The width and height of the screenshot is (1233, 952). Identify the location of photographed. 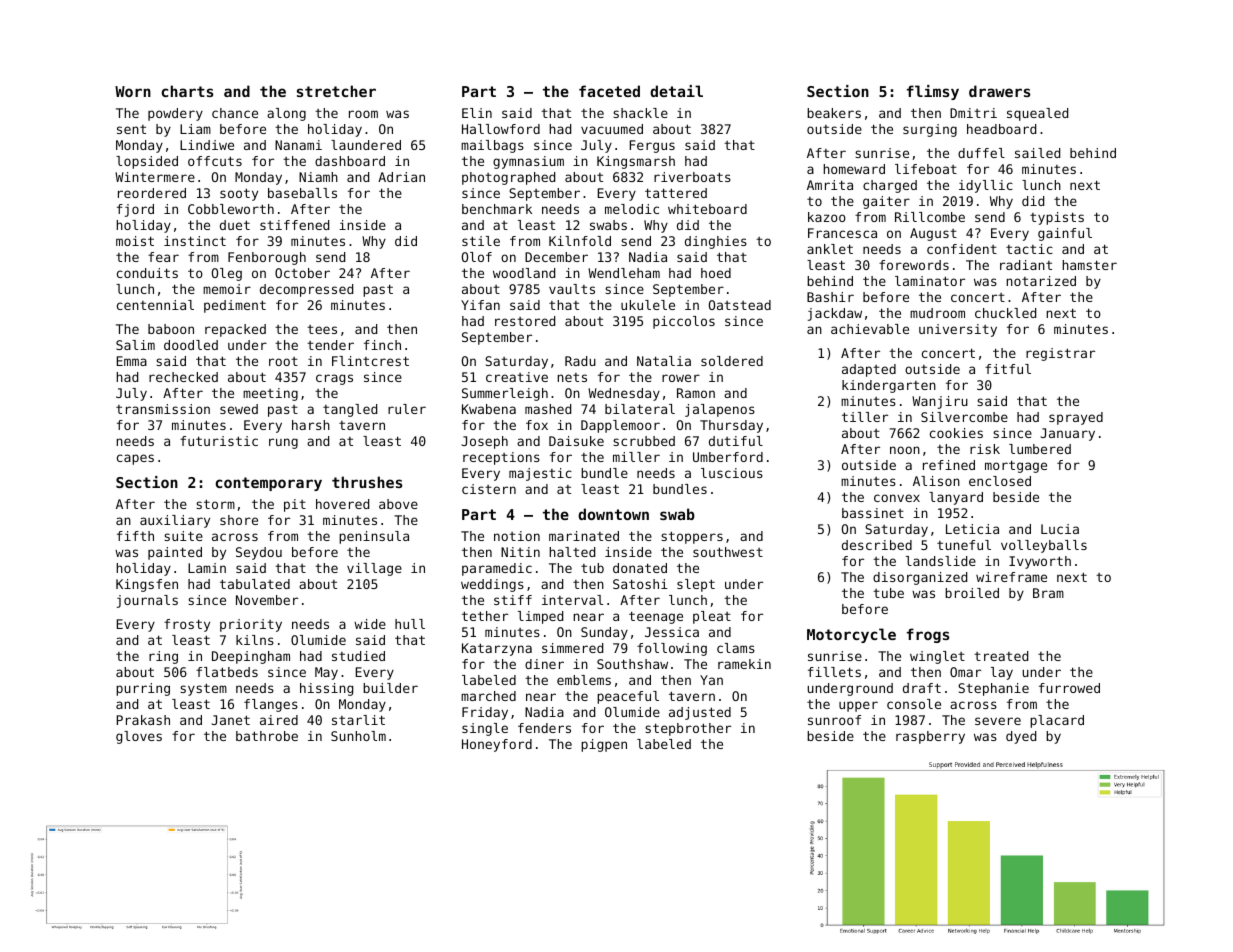
(508, 178).
